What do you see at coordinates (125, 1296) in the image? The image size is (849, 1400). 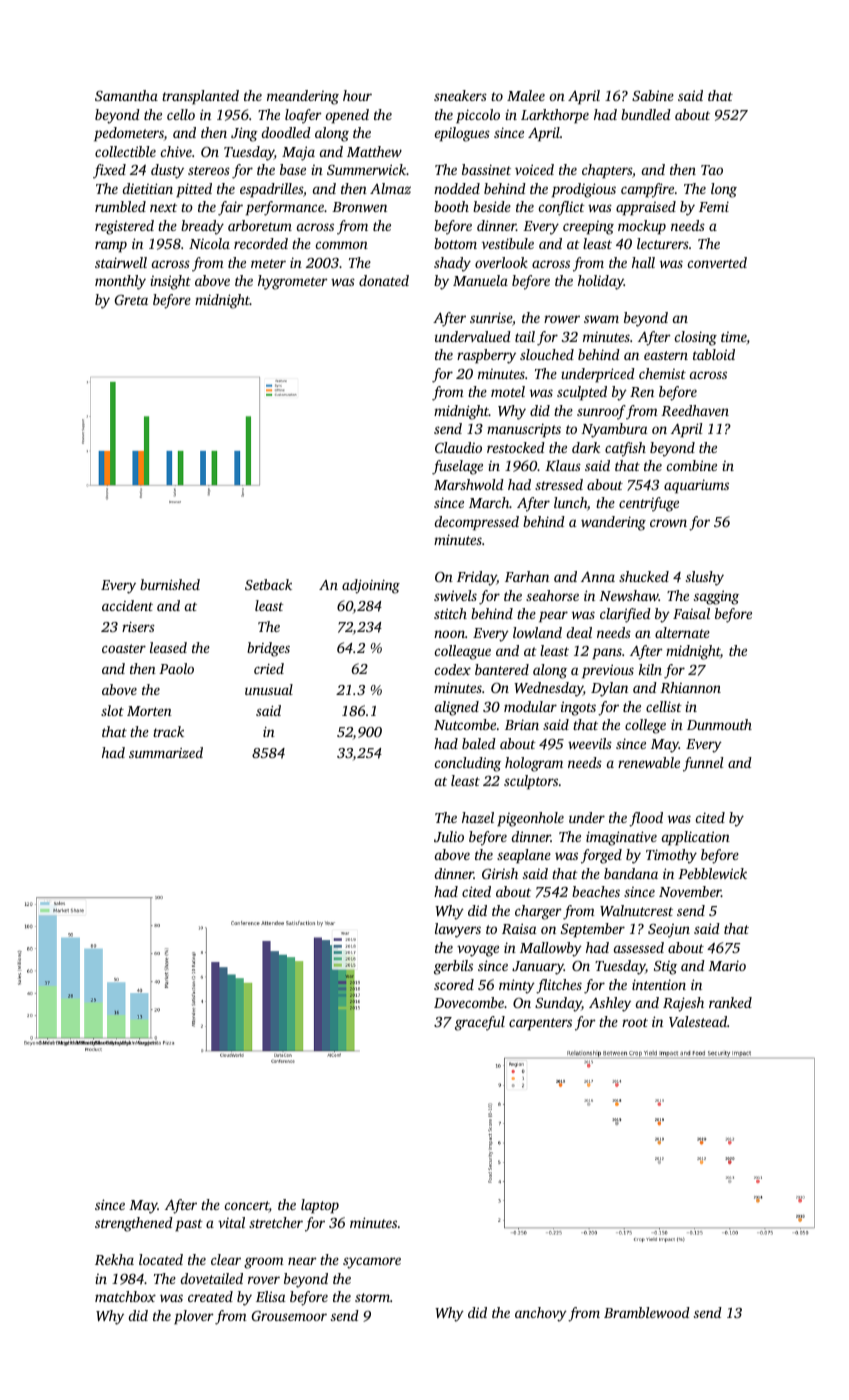 I see `matchbox` at bounding box center [125, 1296].
